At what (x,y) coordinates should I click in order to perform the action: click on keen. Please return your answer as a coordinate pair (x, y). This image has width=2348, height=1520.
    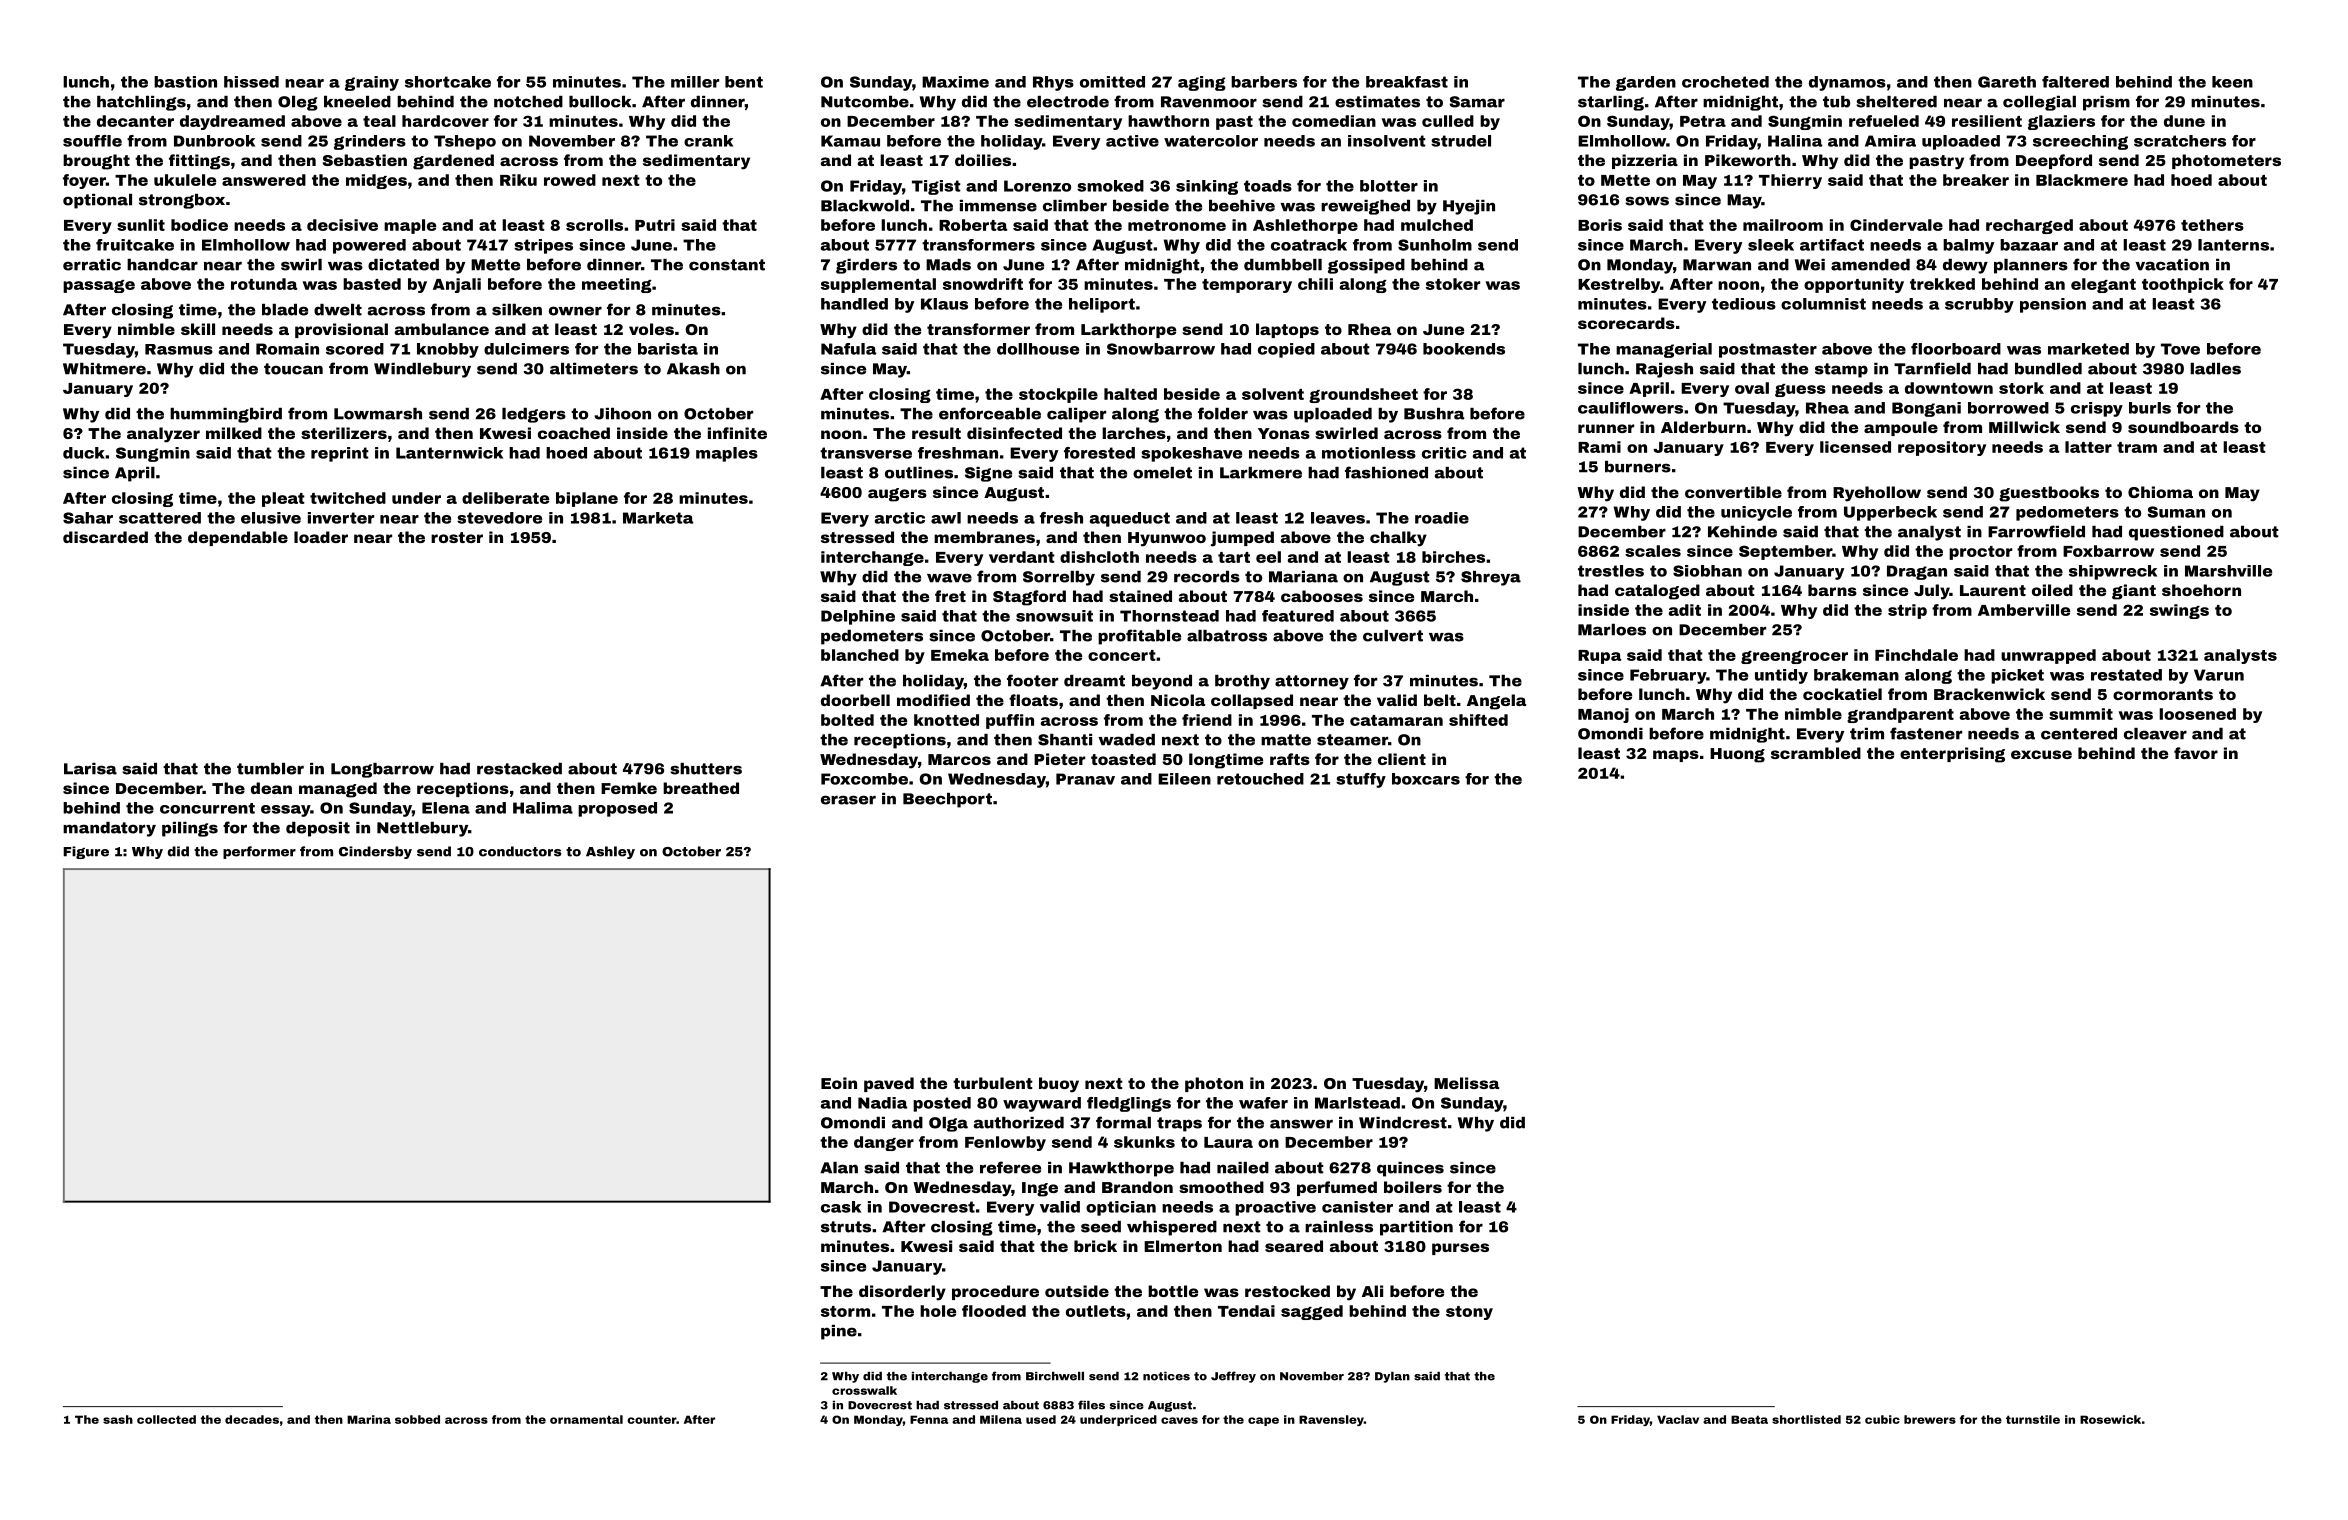
    Looking at the image, I should click on (2232, 82).
